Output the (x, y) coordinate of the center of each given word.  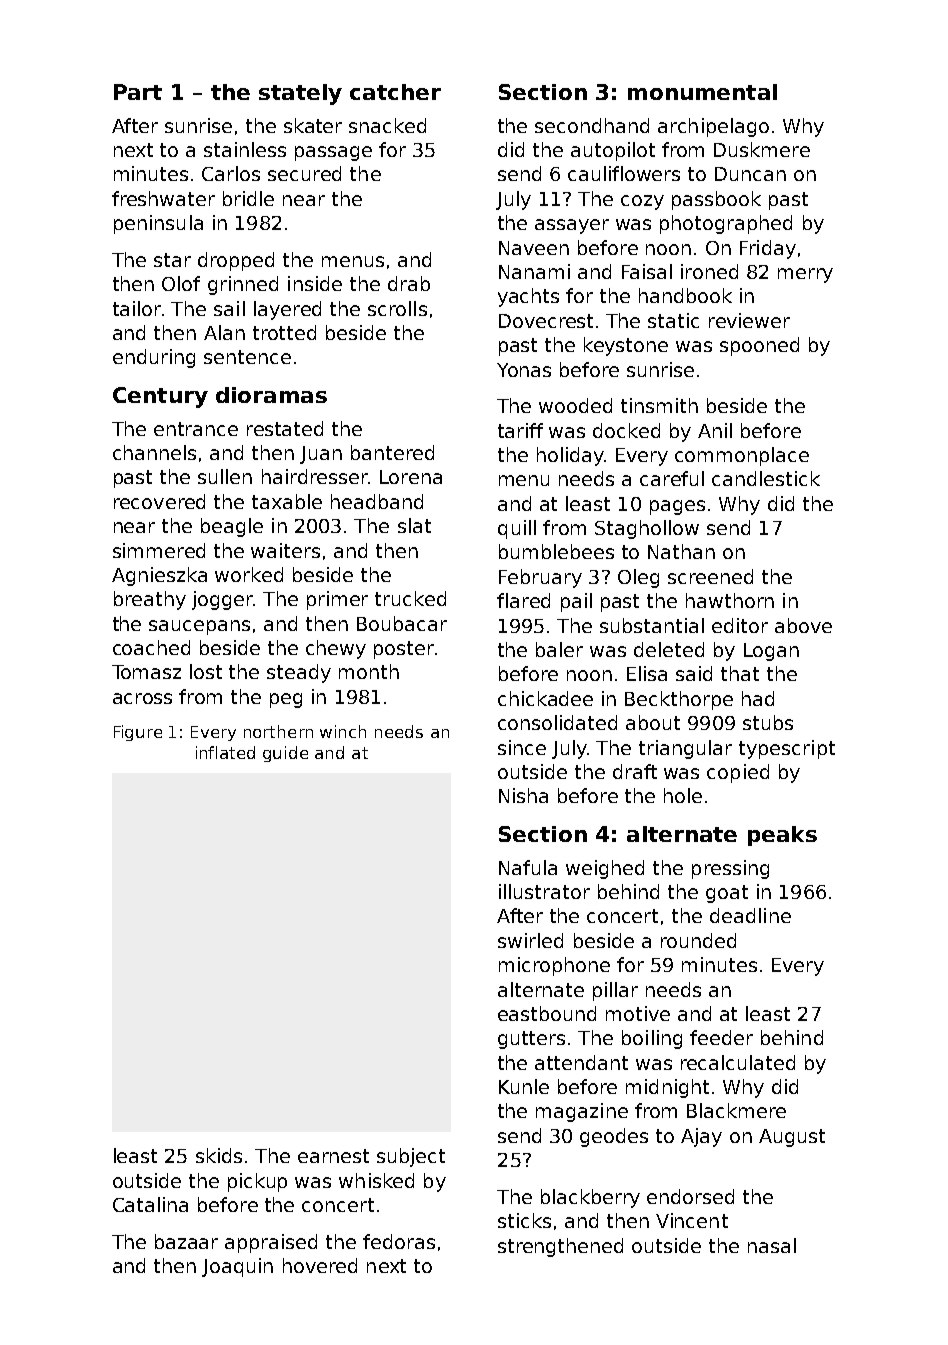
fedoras (399, 1241)
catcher (395, 92)
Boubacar (402, 623)
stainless (245, 149)
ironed (709, 271)
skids (219, 1155)
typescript (787, 749)
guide (285, 754)
